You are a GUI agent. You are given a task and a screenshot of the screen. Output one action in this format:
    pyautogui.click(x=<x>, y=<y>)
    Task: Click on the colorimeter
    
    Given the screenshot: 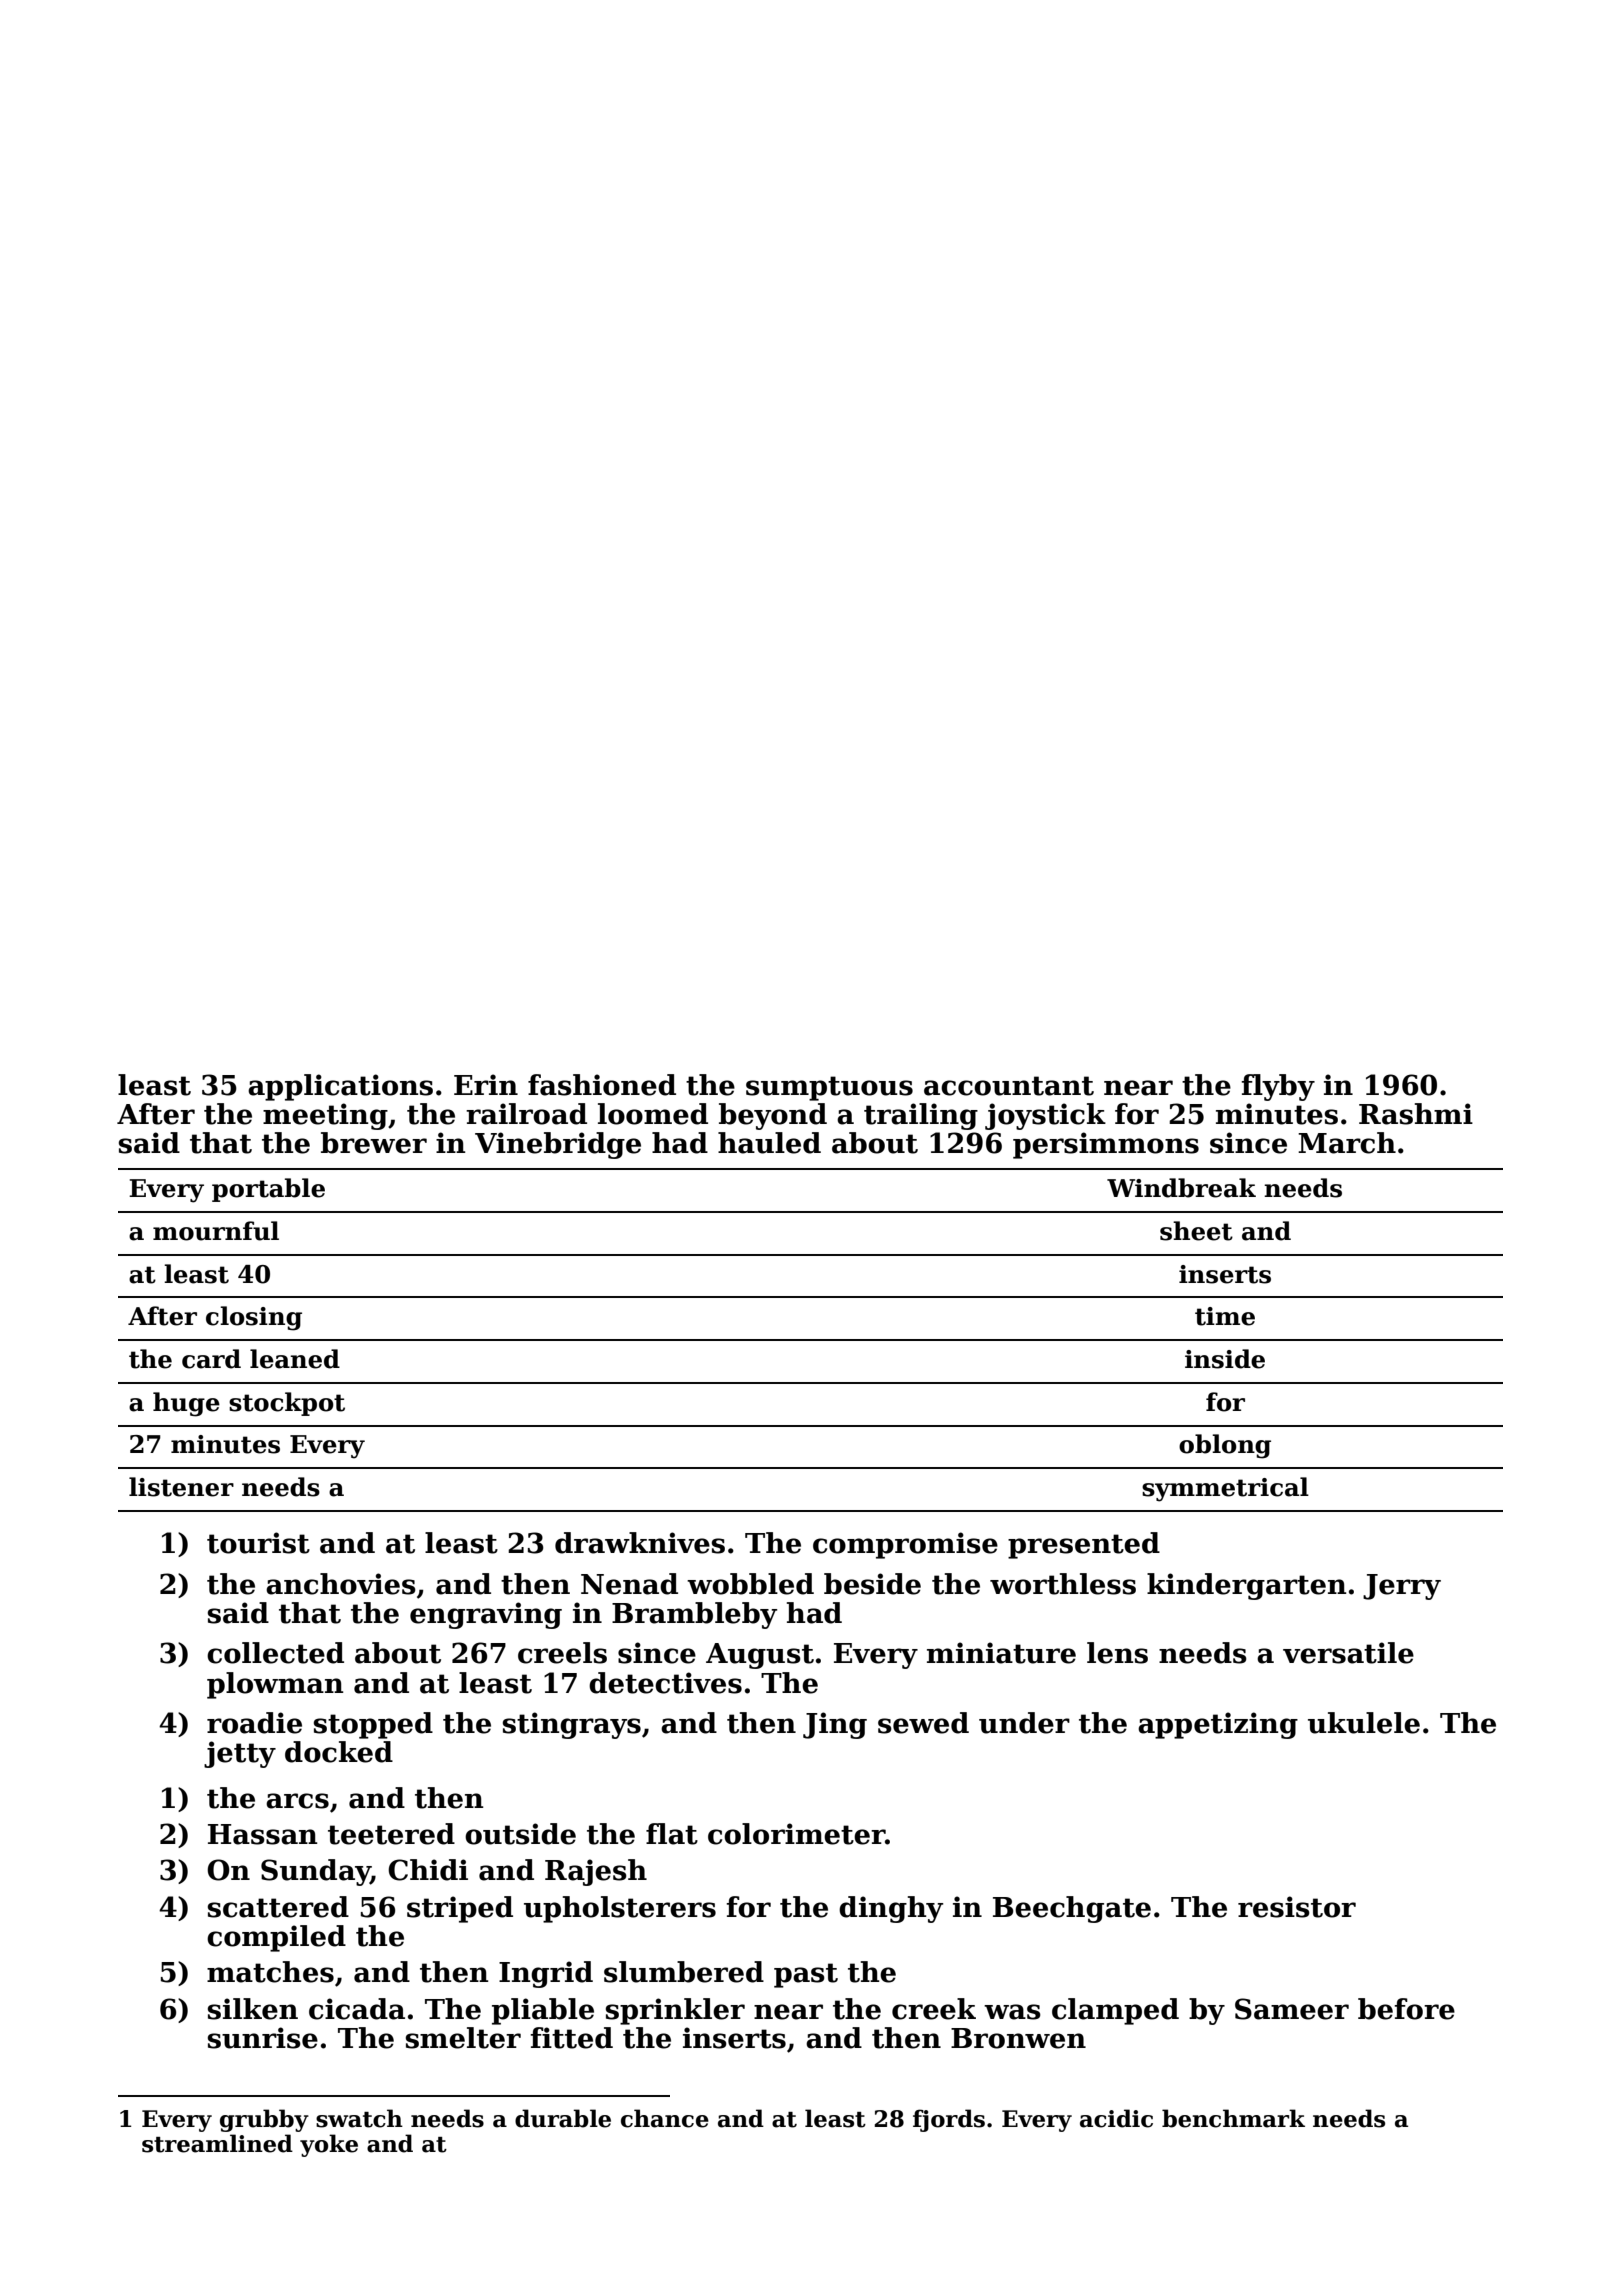 What is the action you would take?
    pyautogui.click(x=796, y=1834)
